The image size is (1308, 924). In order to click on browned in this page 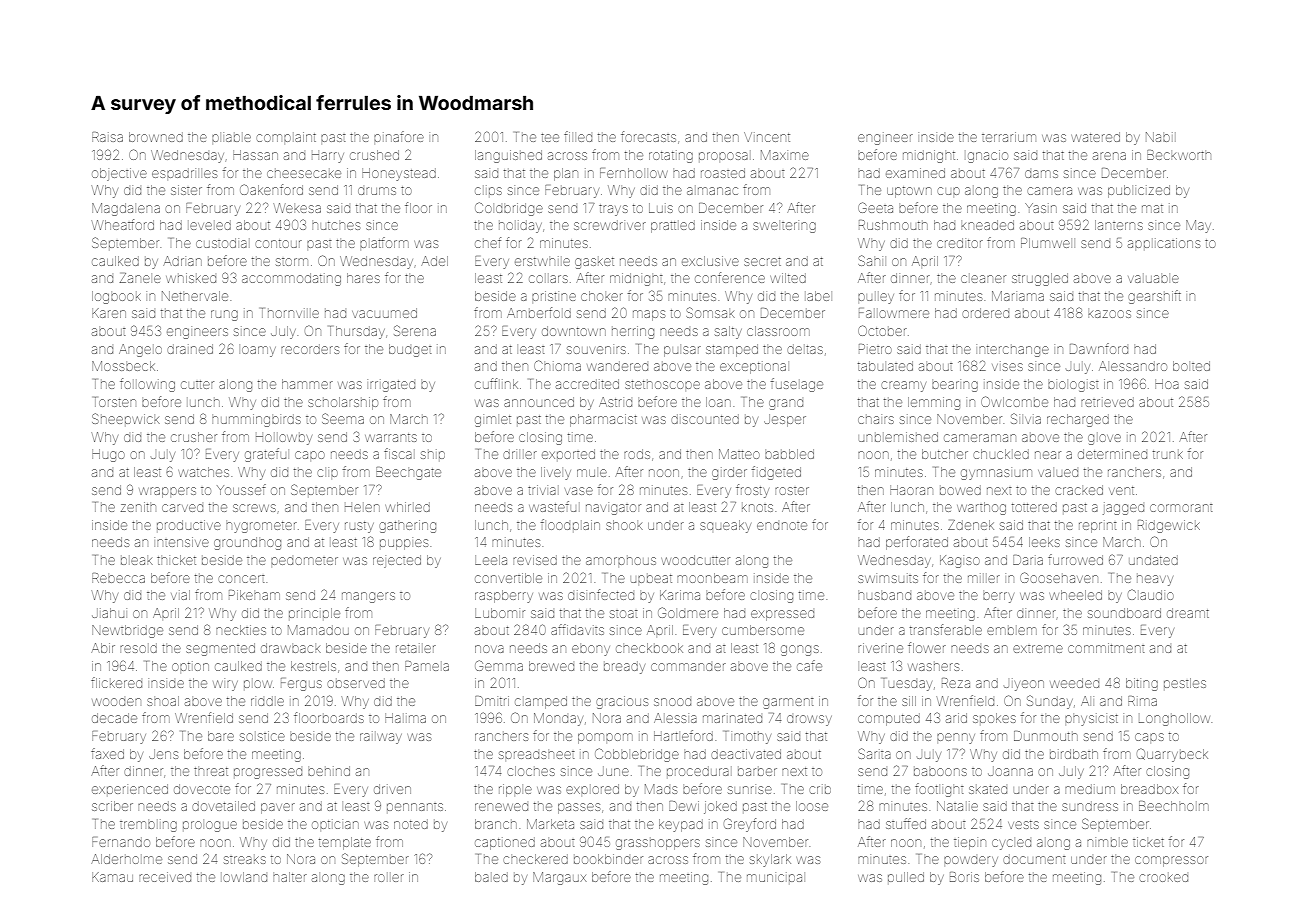, I will do `click(156, 137)`.
